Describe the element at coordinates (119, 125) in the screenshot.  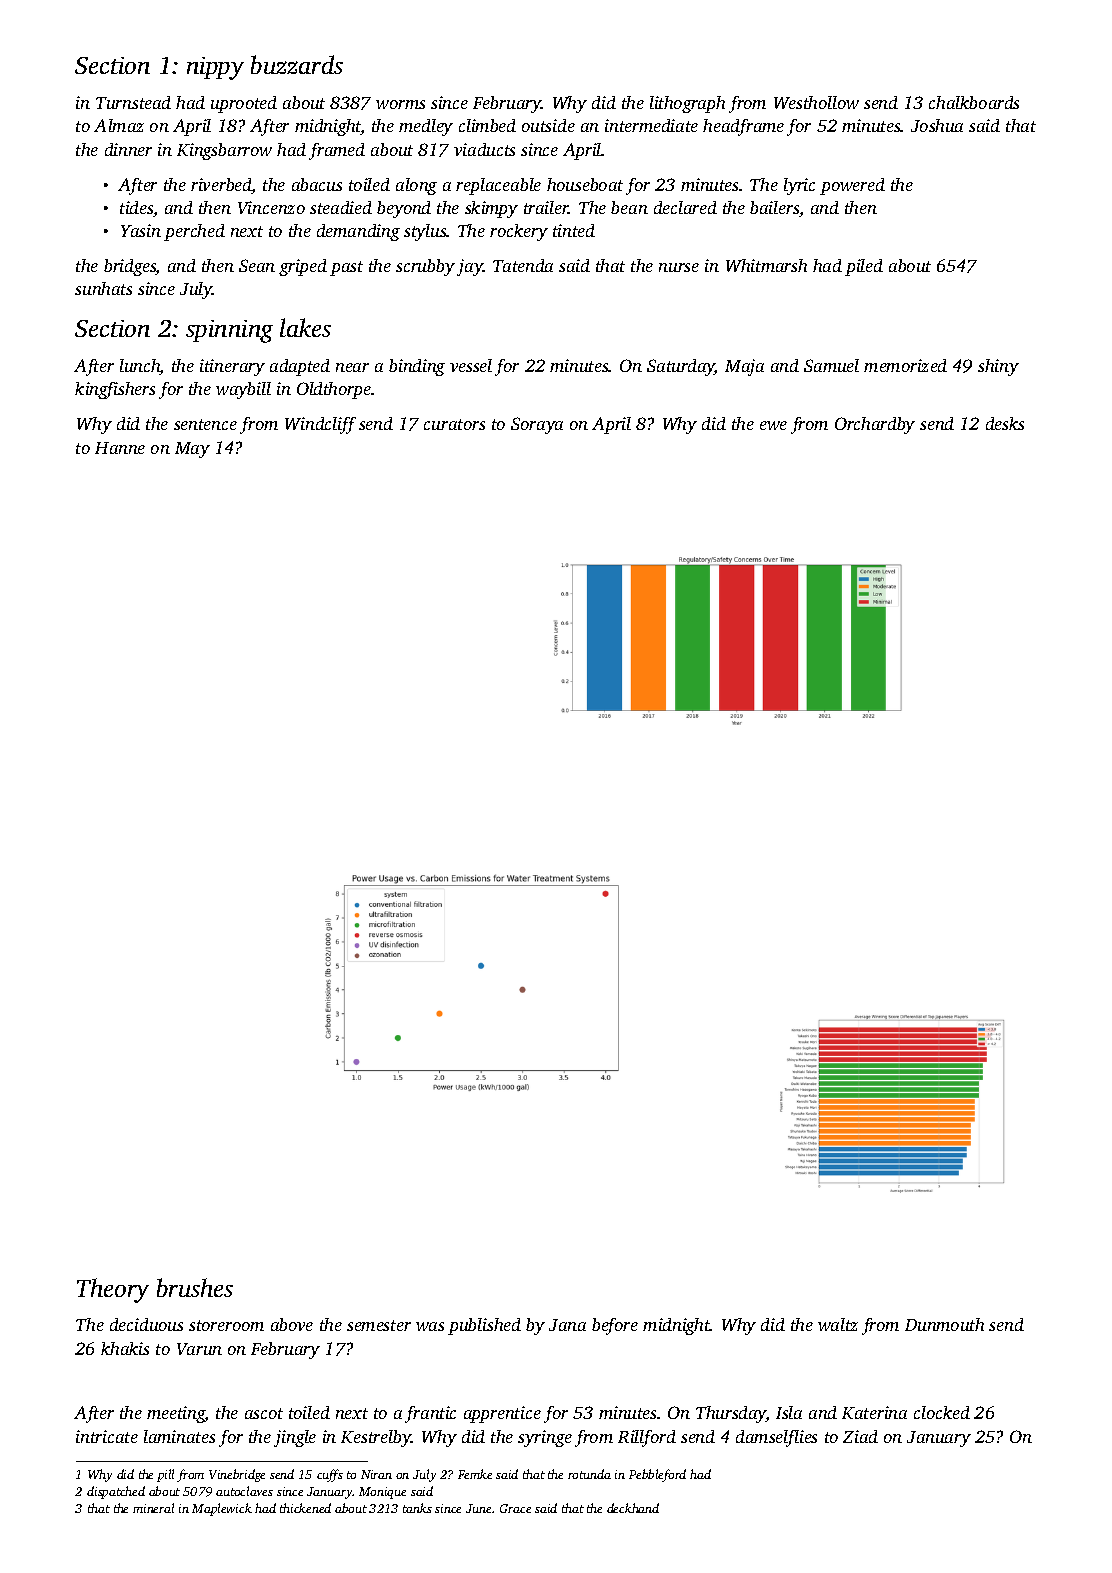
I see `Almaz` at that location.
